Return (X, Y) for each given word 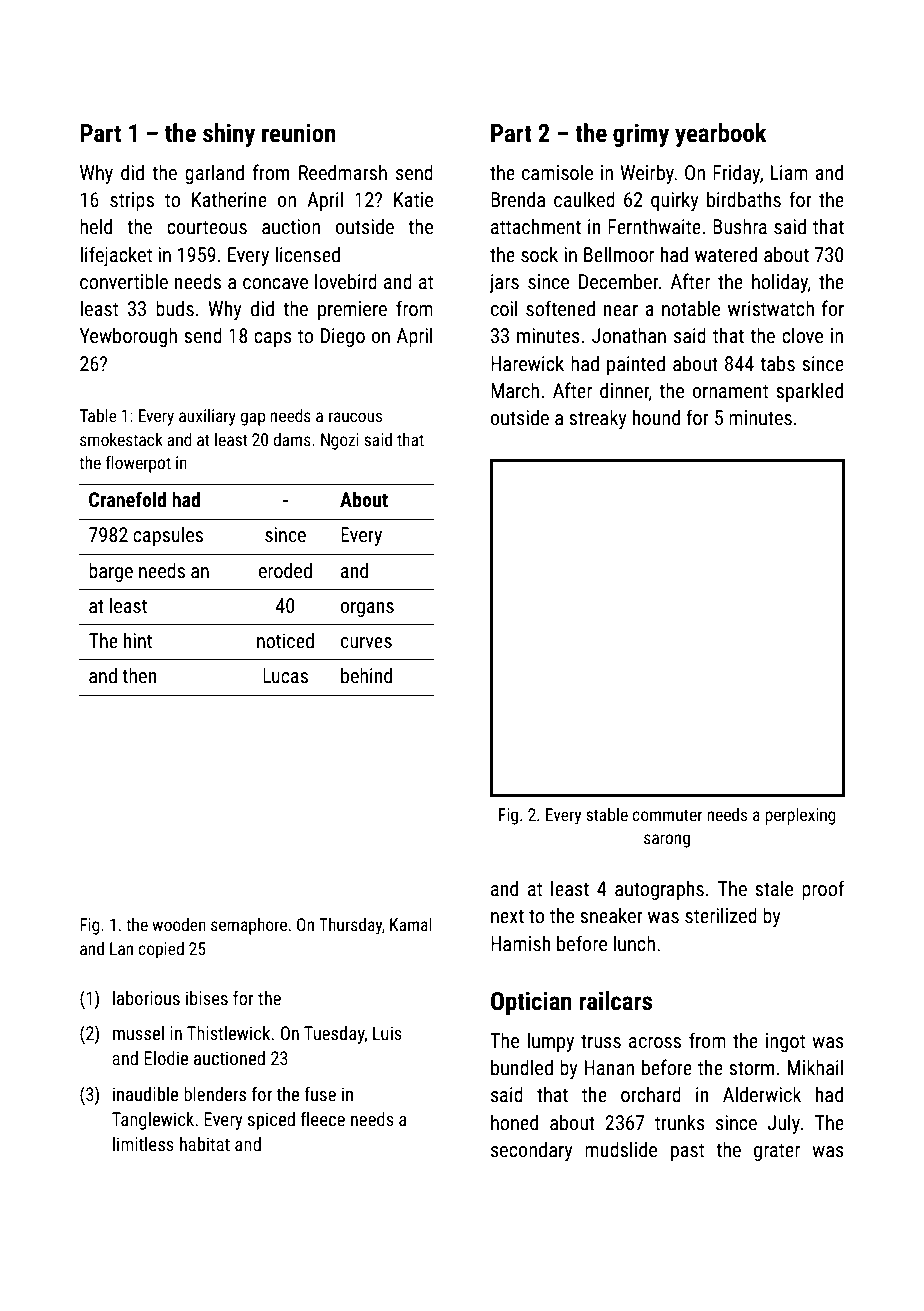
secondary (532, 1151)
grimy (641, 135)
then (139, 675)
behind (366, 675)
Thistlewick (228, 1033)
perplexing (800, 816)
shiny (229, 135)
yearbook (721, 135)
